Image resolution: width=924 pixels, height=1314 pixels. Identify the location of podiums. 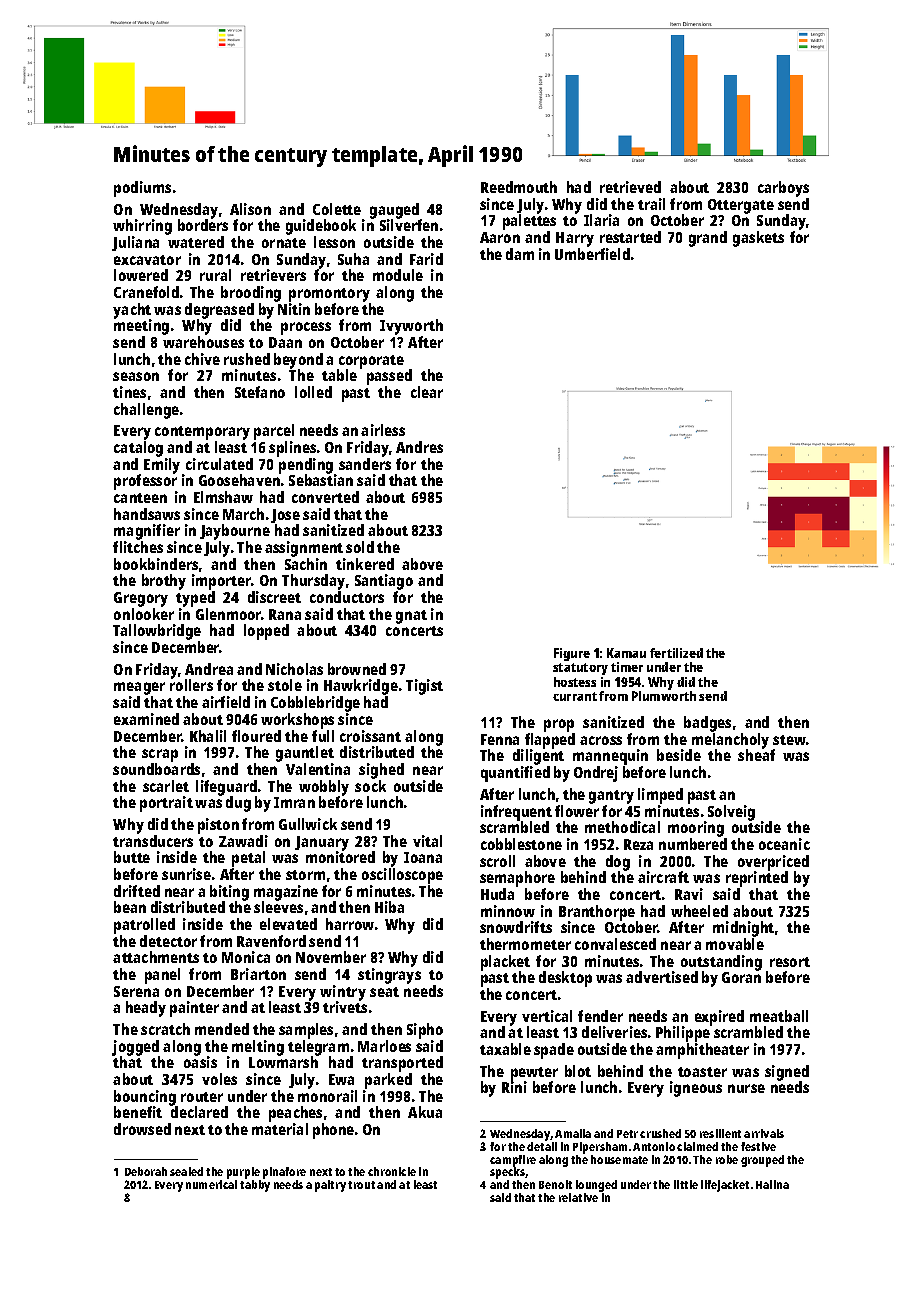
(142, 189).
